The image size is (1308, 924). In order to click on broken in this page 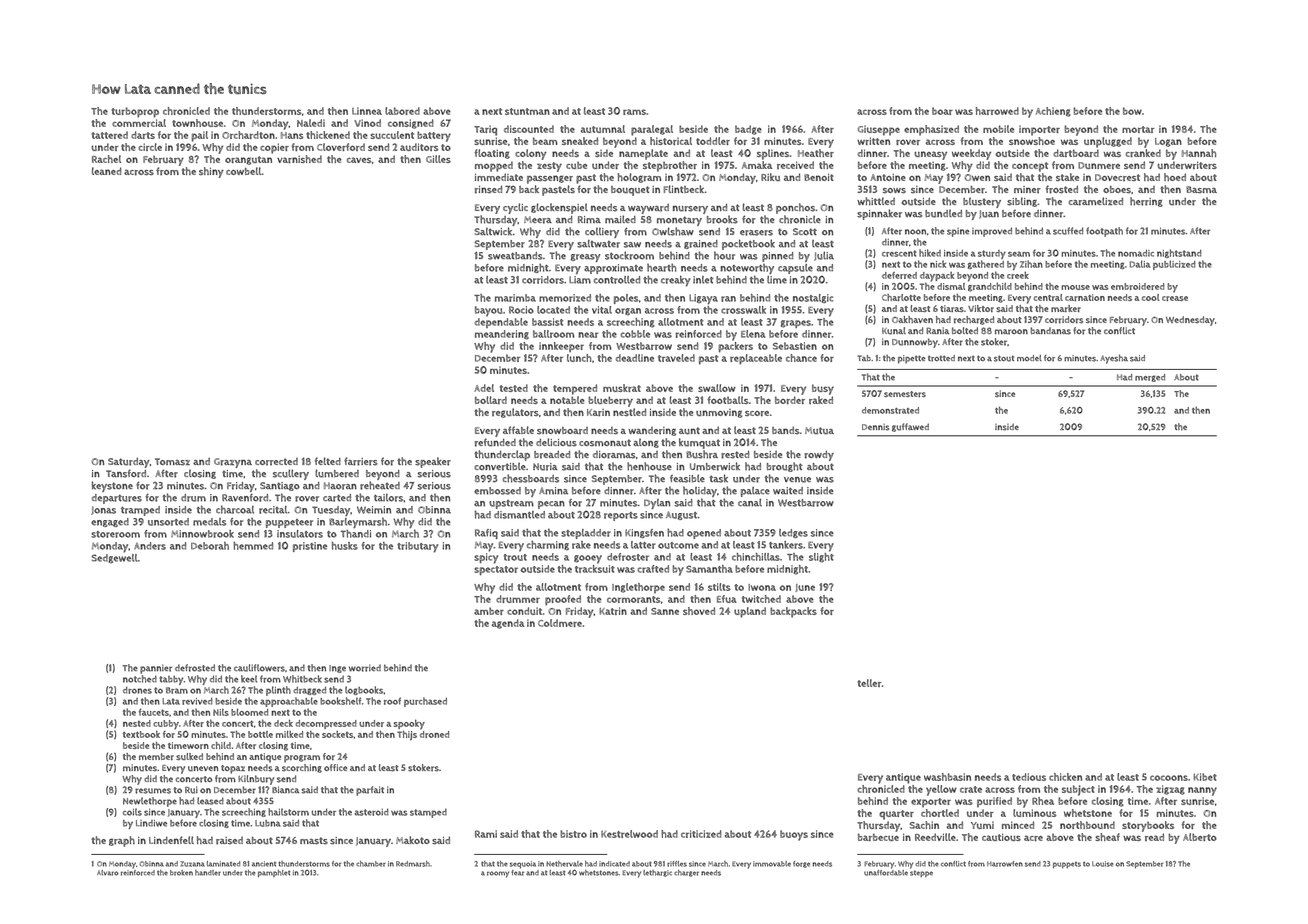, I will do `click(181, 873)`.
